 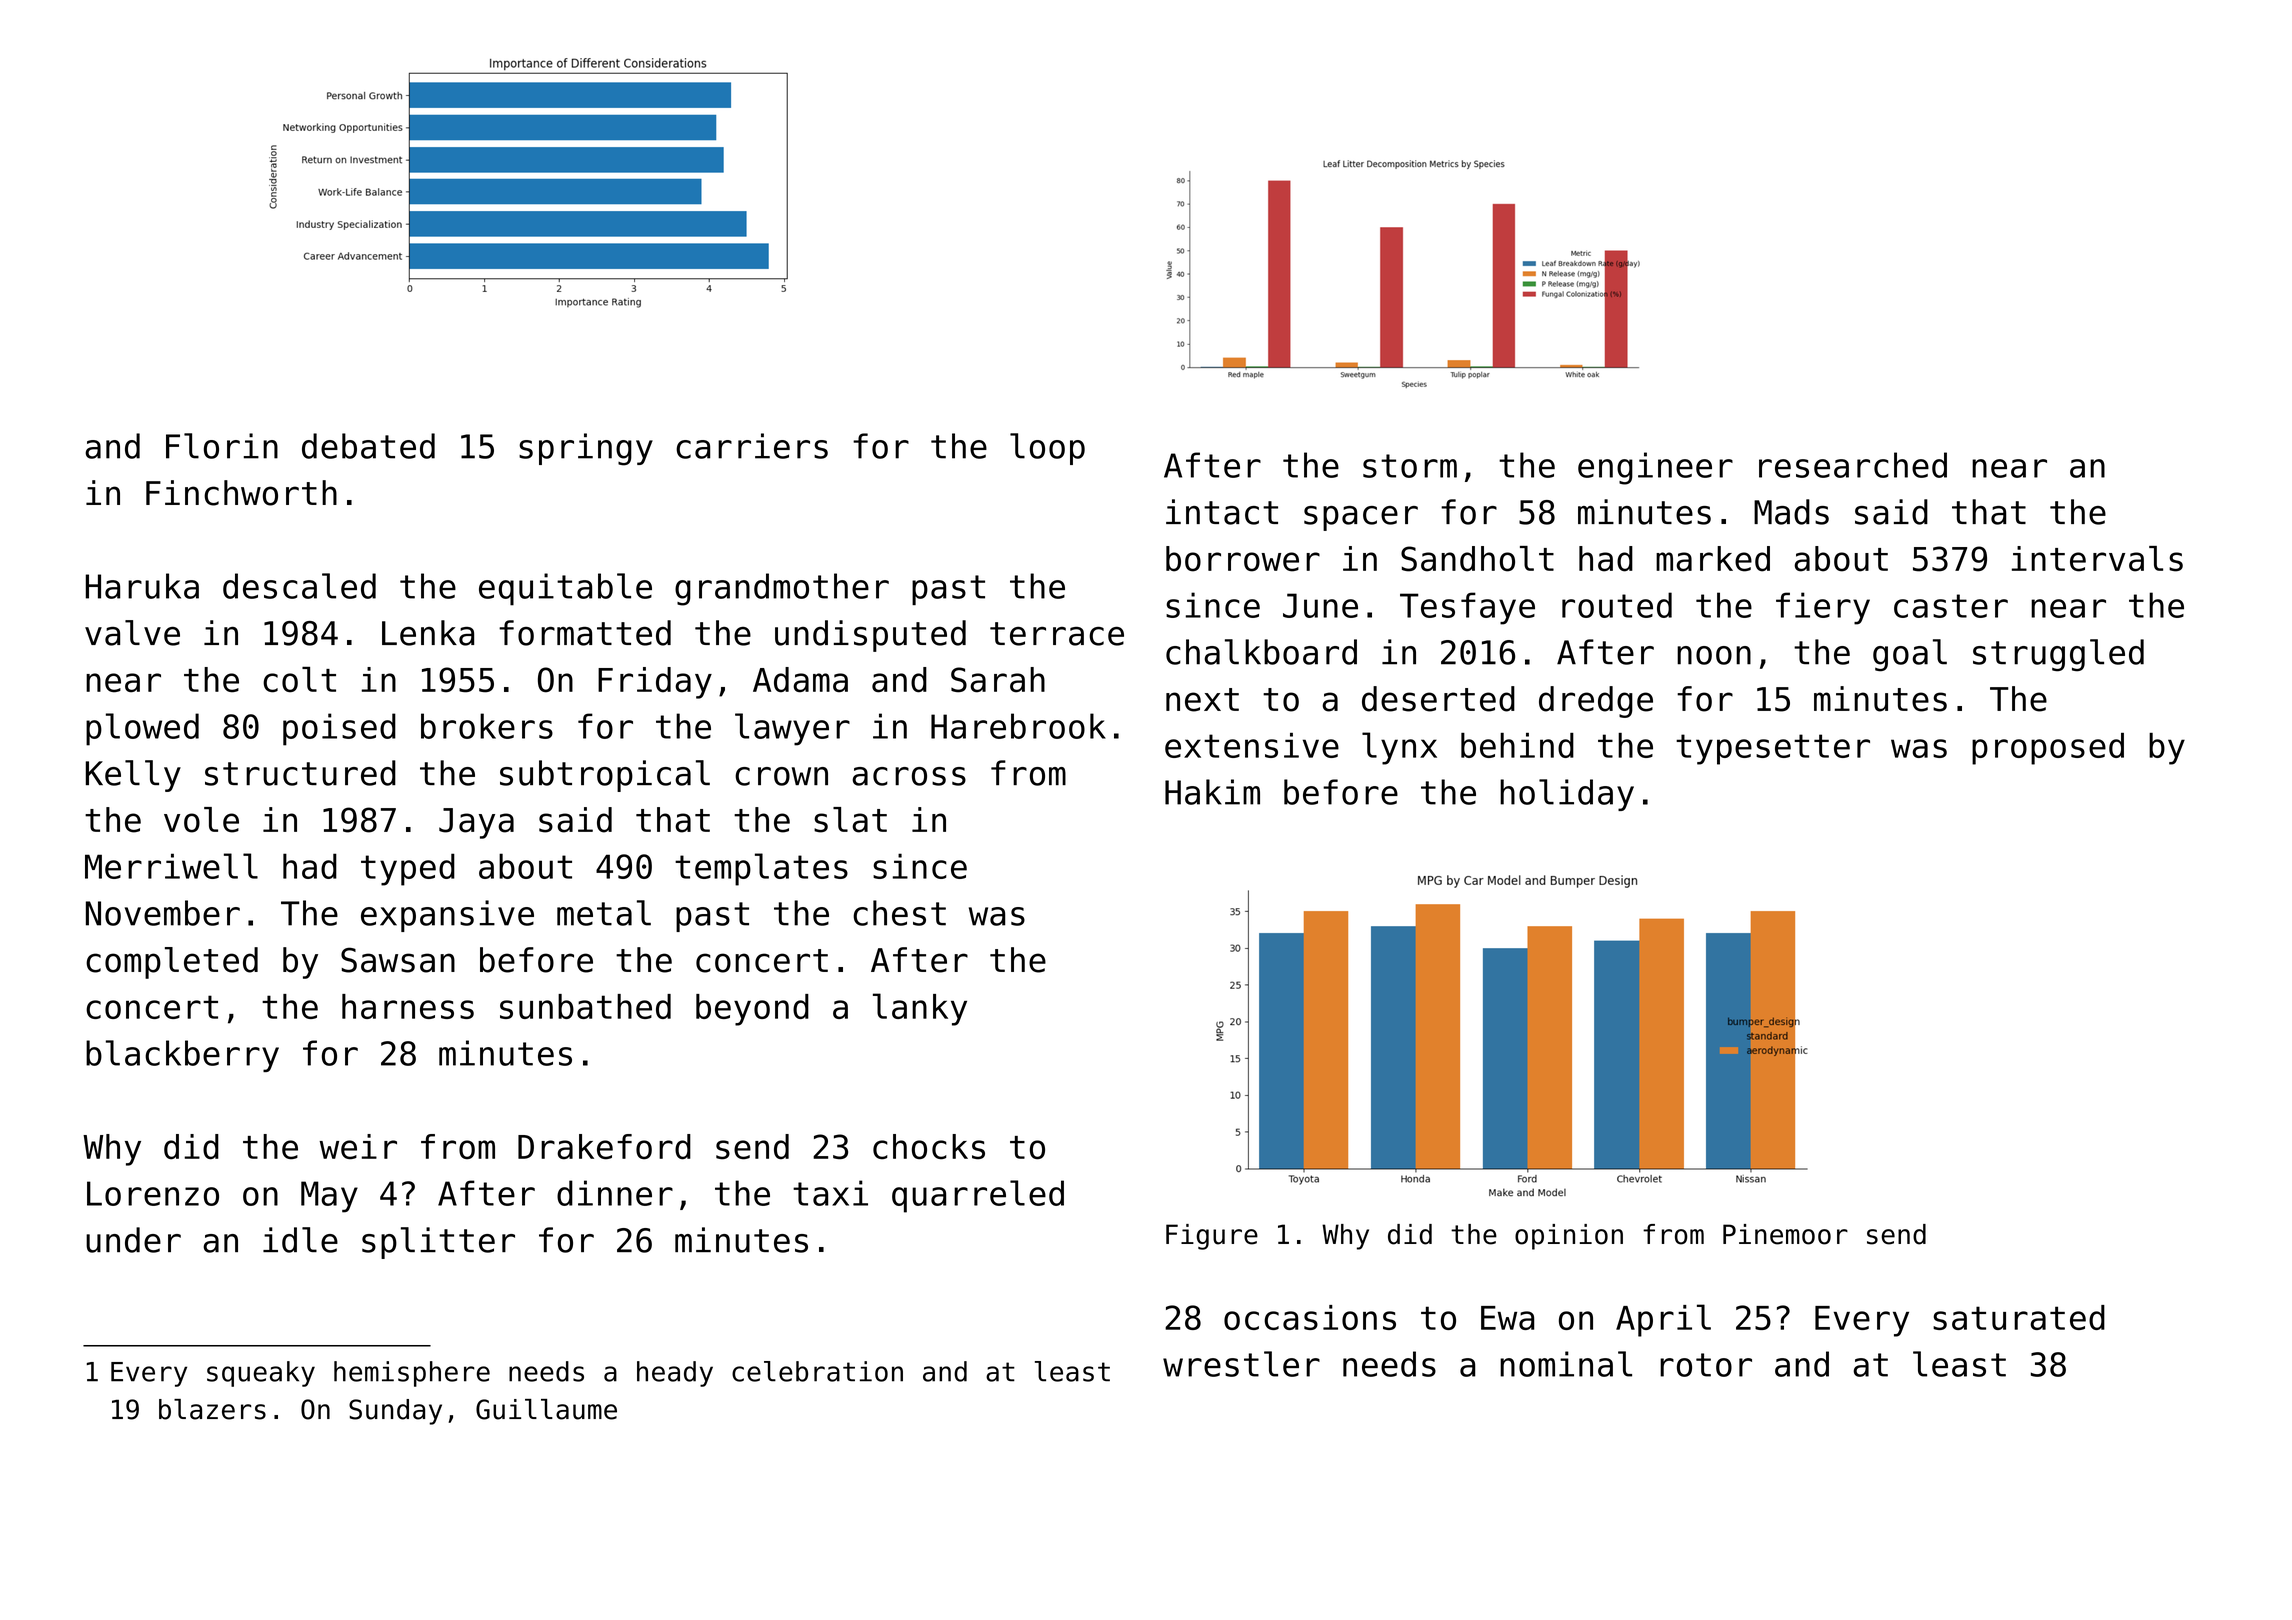 I want to click on crown, so click(x=781, y=776).
